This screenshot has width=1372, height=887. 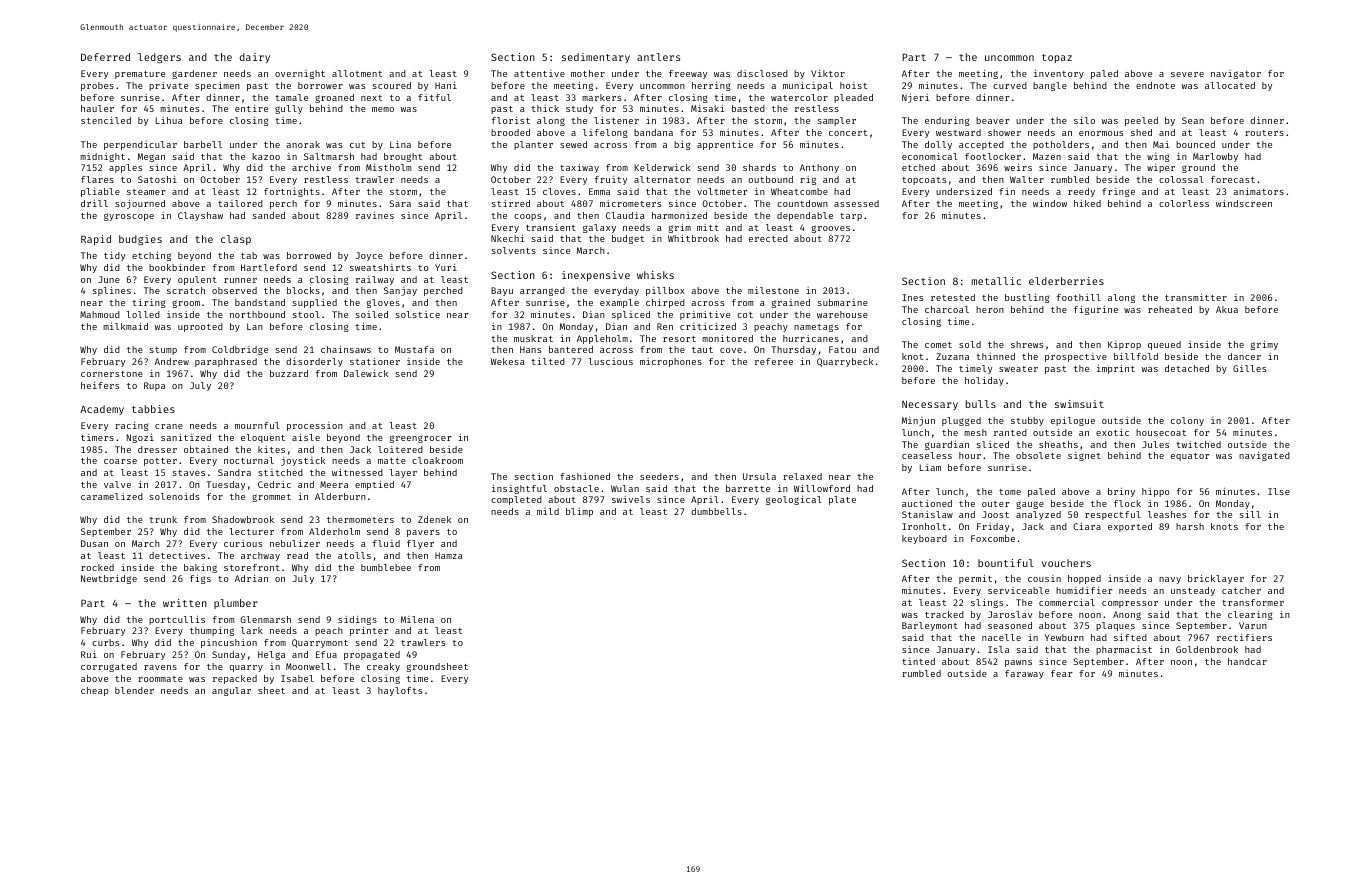 What do you see at coordinates (1250, 615) in the screenshot?
I see `clearing` at bounding box center [1250, 615].
